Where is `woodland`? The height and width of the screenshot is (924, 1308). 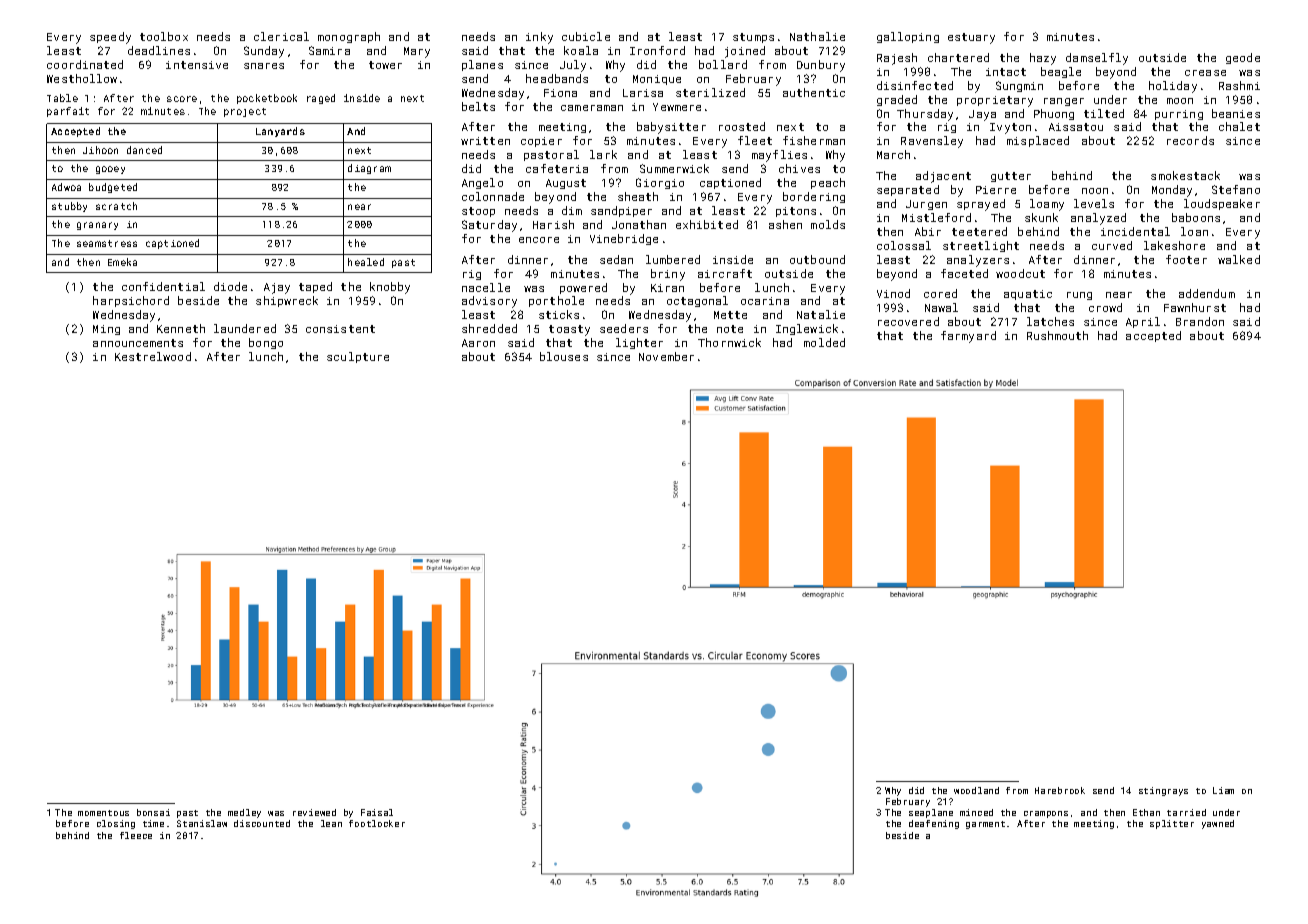 woodland is located at coordinates (976, 790).
